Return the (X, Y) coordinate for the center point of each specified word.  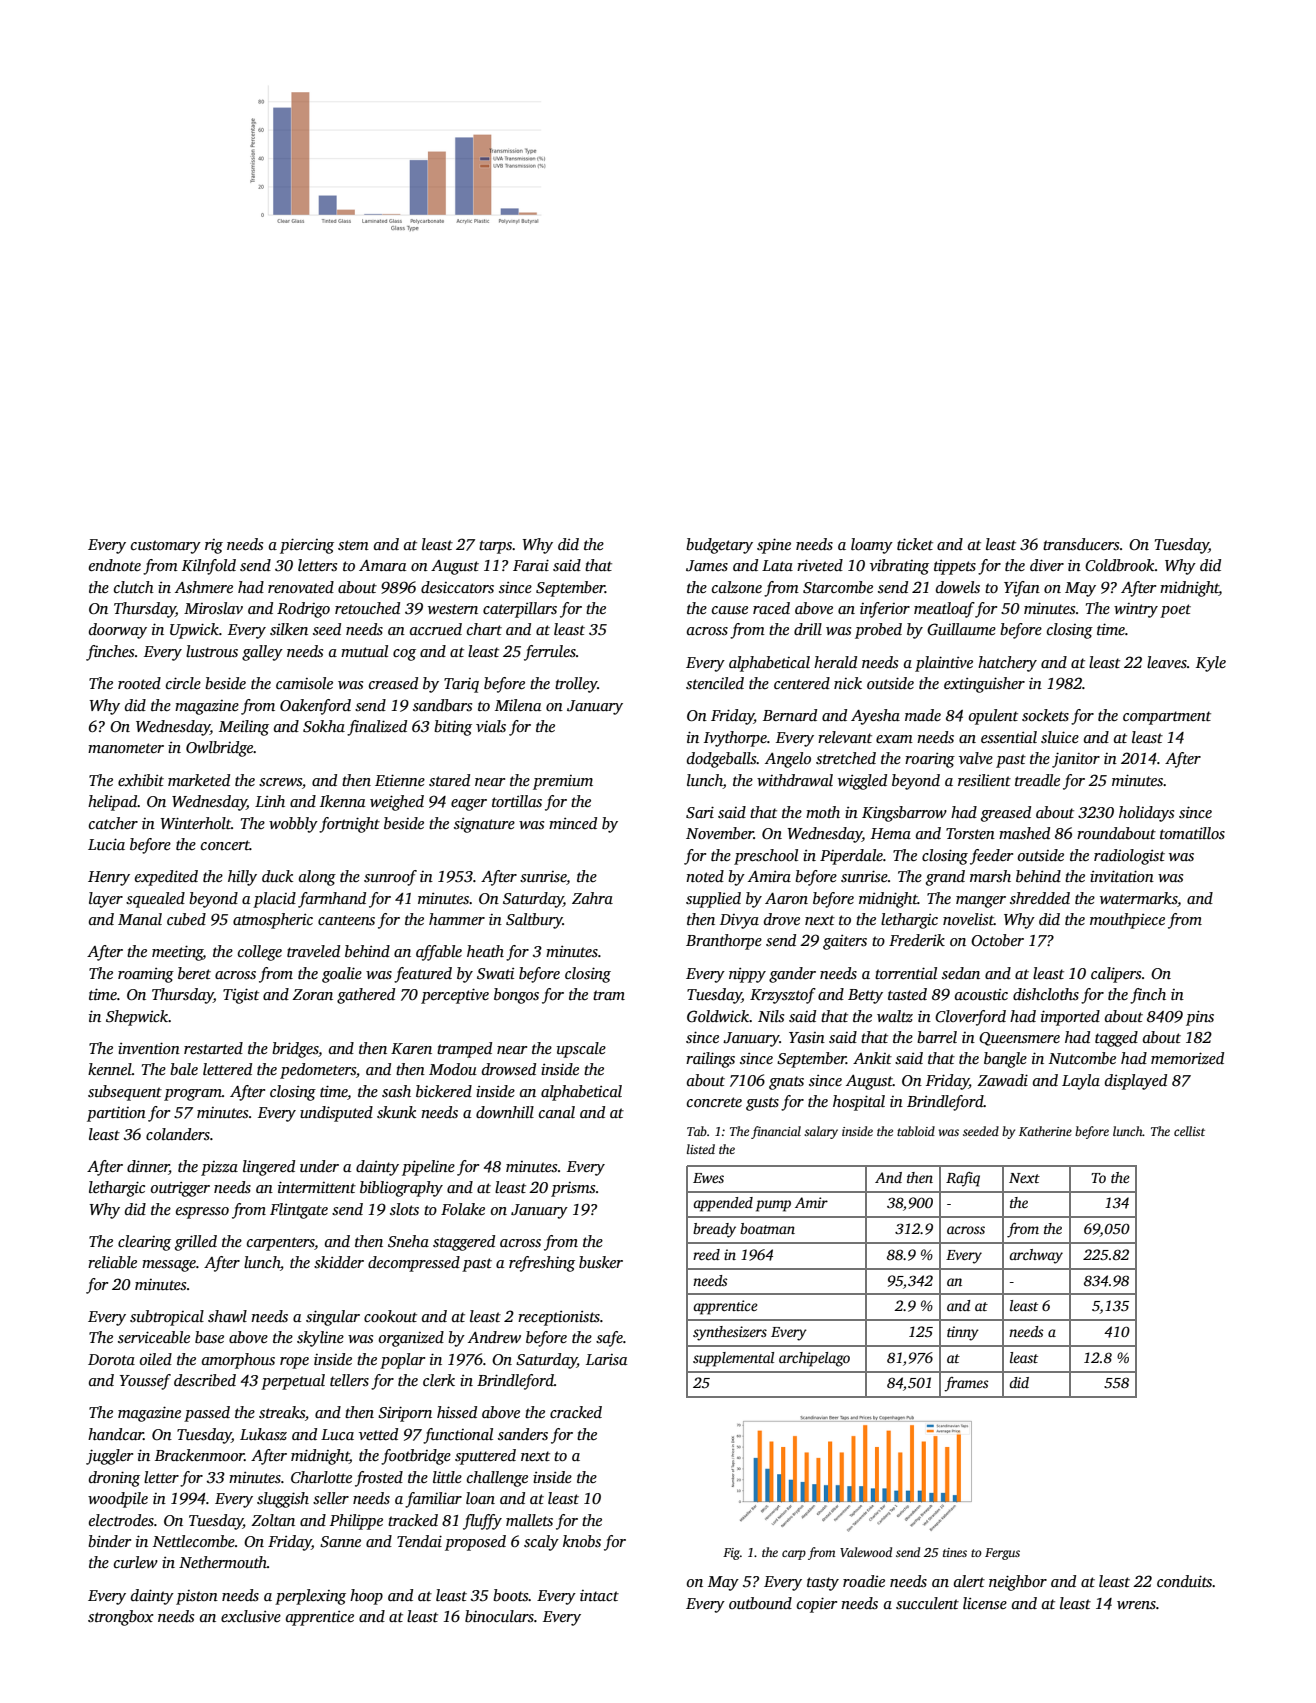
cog (404, 655)
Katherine (1045, 1131)
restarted (213, 1048)
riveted (820, 565)
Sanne (340, 1542)
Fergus (1002, 1554)
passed (207, 1414)
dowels (958, 587)
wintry (1136, 610)
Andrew (494, 1337)
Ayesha (875, 717)
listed (701, 1149)
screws (280, 782)
